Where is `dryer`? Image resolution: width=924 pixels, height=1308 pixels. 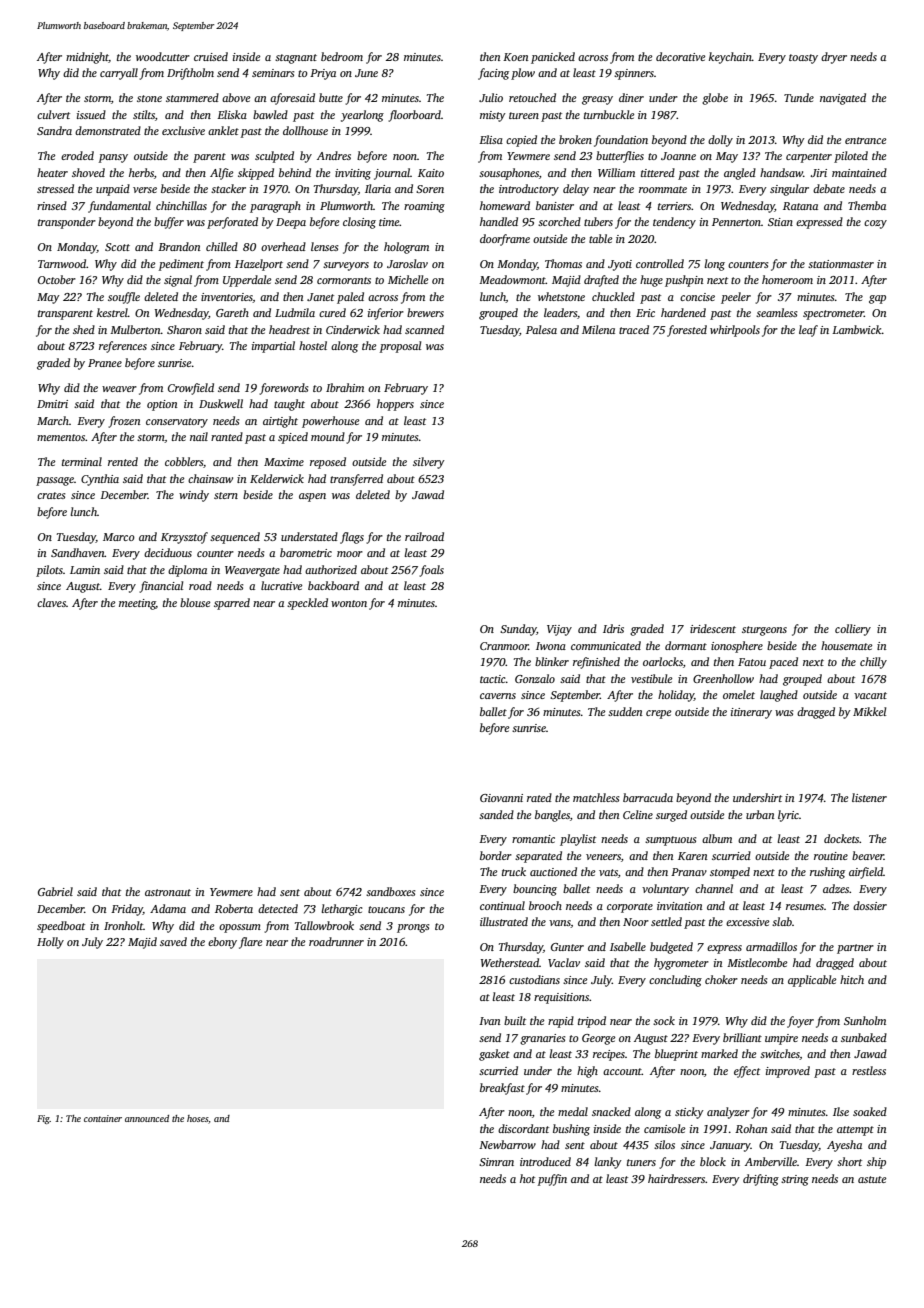 dryer is located at coordinates (834, 58).
